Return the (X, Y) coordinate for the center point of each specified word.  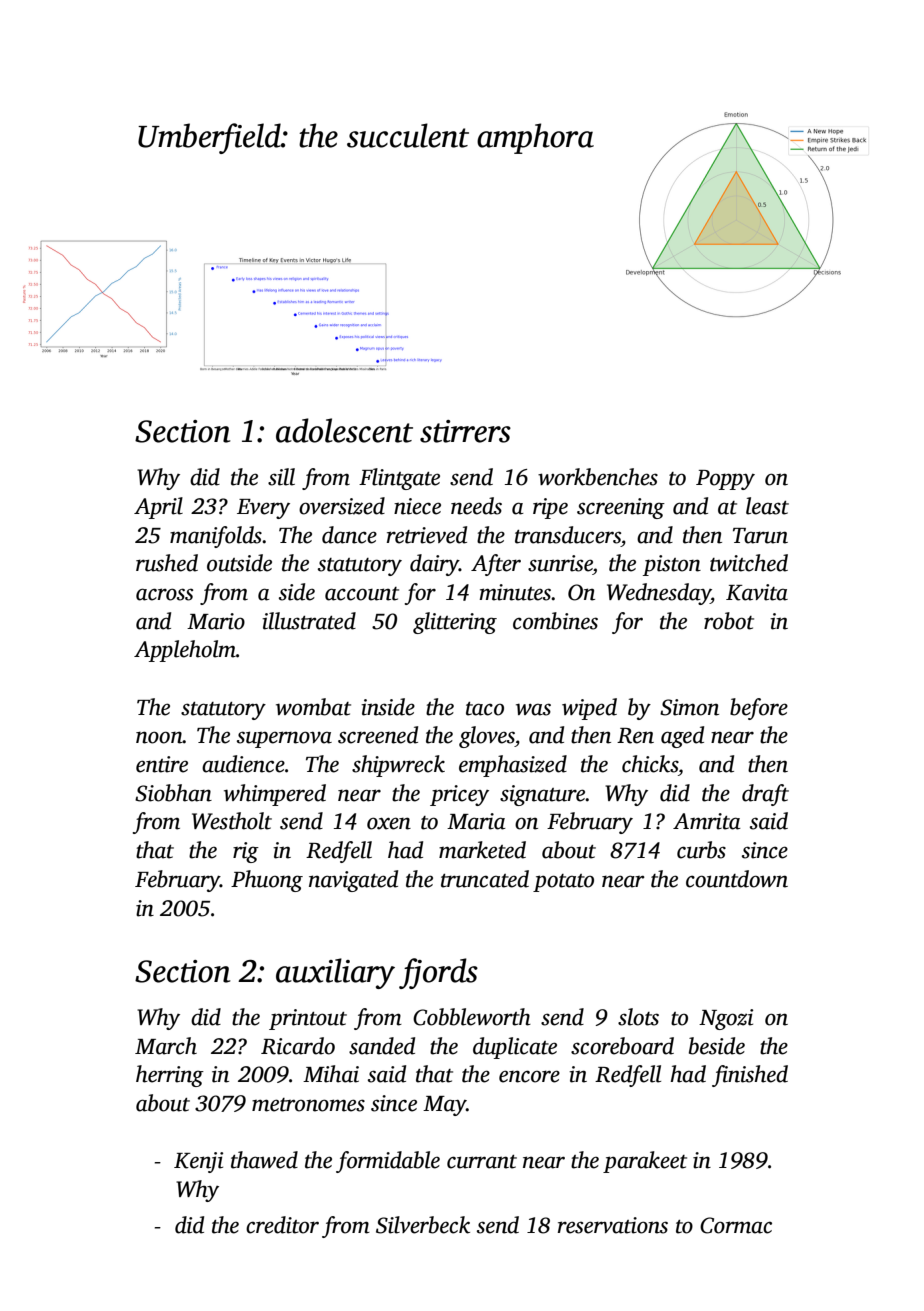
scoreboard (622, 1046)
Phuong (267, 881)
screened (378, 735)
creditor (282, 1225)
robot (729, 621)
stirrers (465, 431)
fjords (438, 973)
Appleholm (185, 651)
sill (281, 477)
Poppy (725, 480)
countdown (737, 879)
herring (170, 1076)
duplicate (515, 1048)
